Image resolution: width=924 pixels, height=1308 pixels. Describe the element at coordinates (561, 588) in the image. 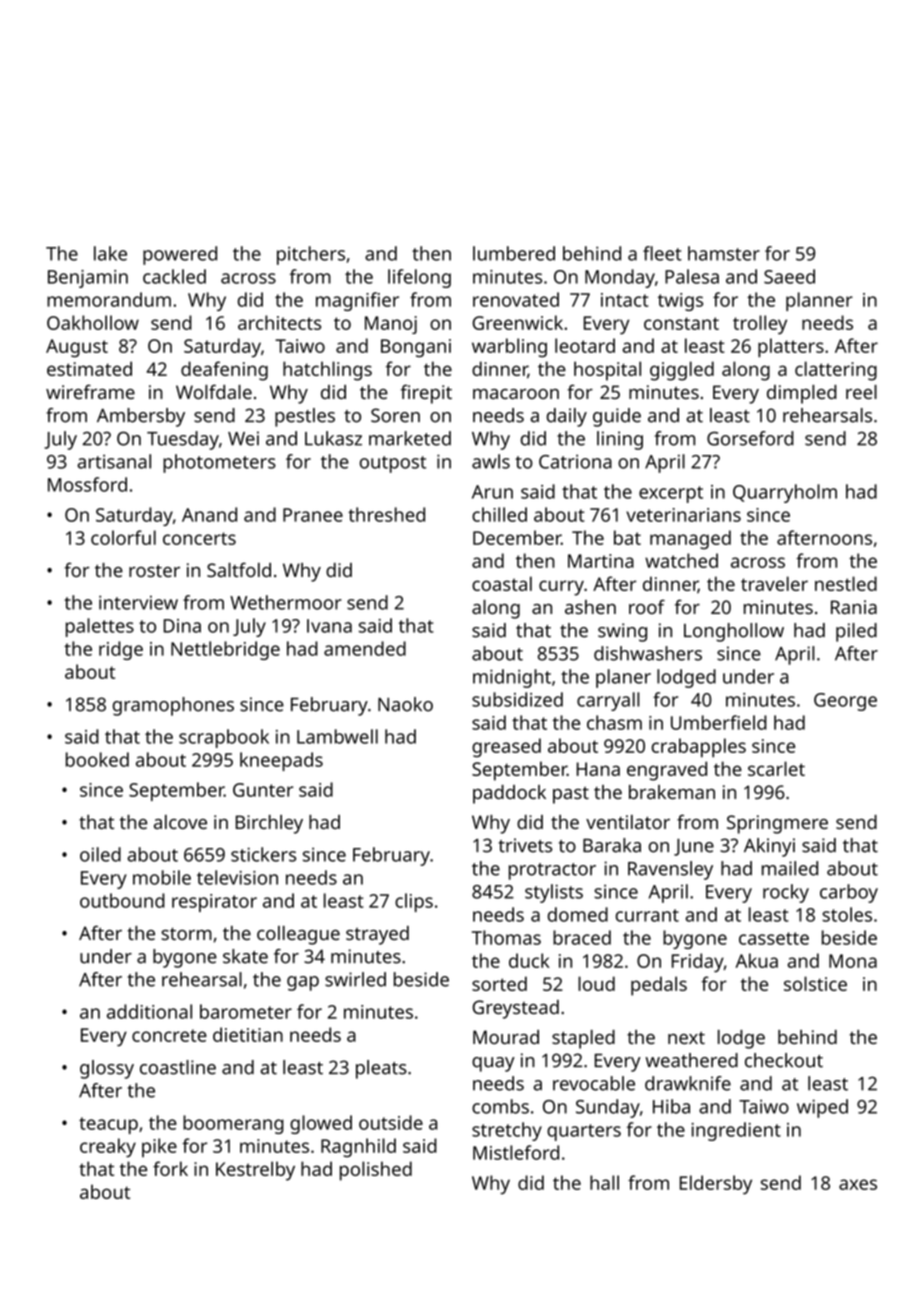

I see `curry` at that location.
